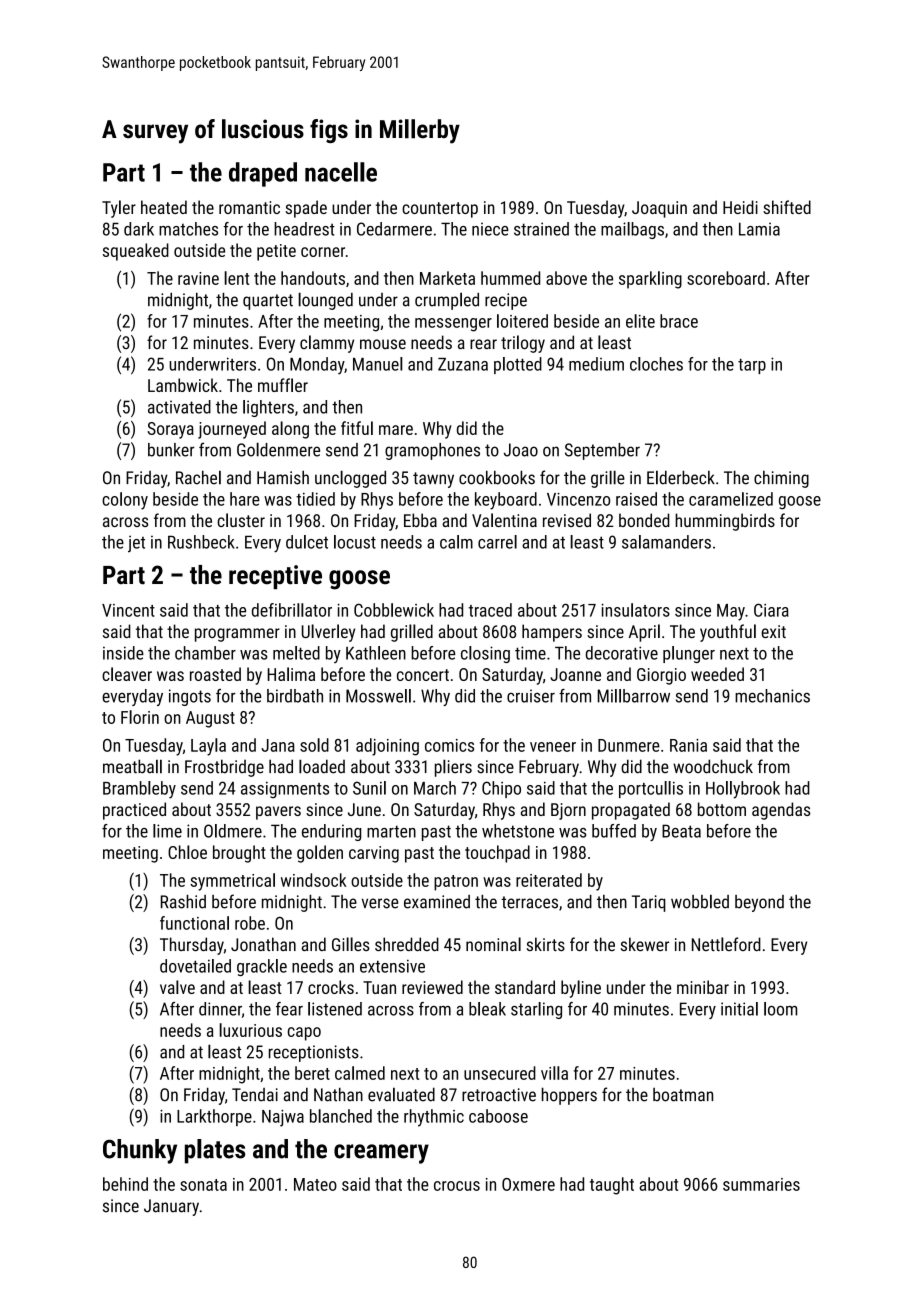 The width and height of the page is (924, 1308). Describe the element at coordinates (136, 543) in the page. I see `jet` at that location.
